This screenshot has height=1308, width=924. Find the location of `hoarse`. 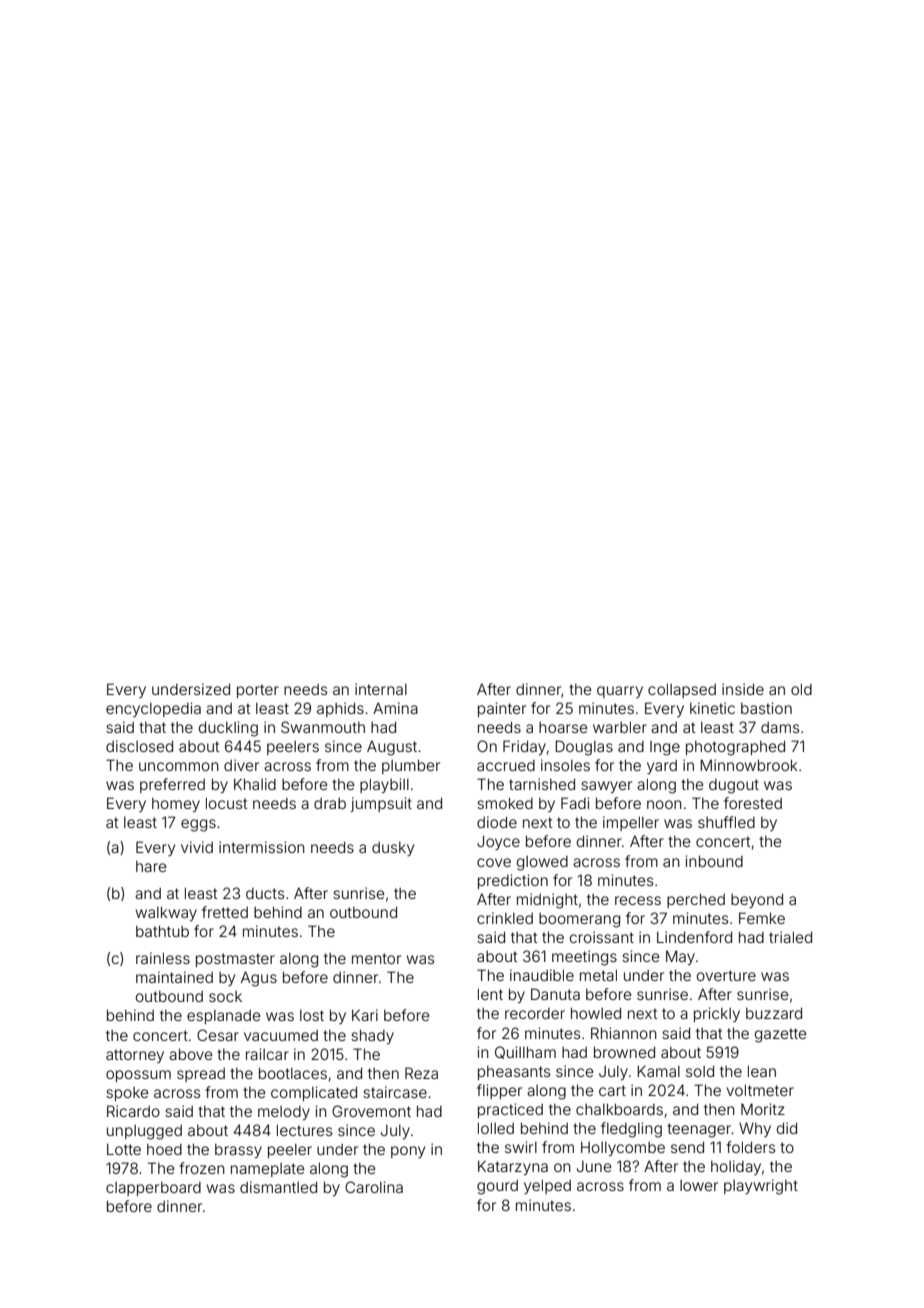

hoarse is located at coordinates (563, 727).
